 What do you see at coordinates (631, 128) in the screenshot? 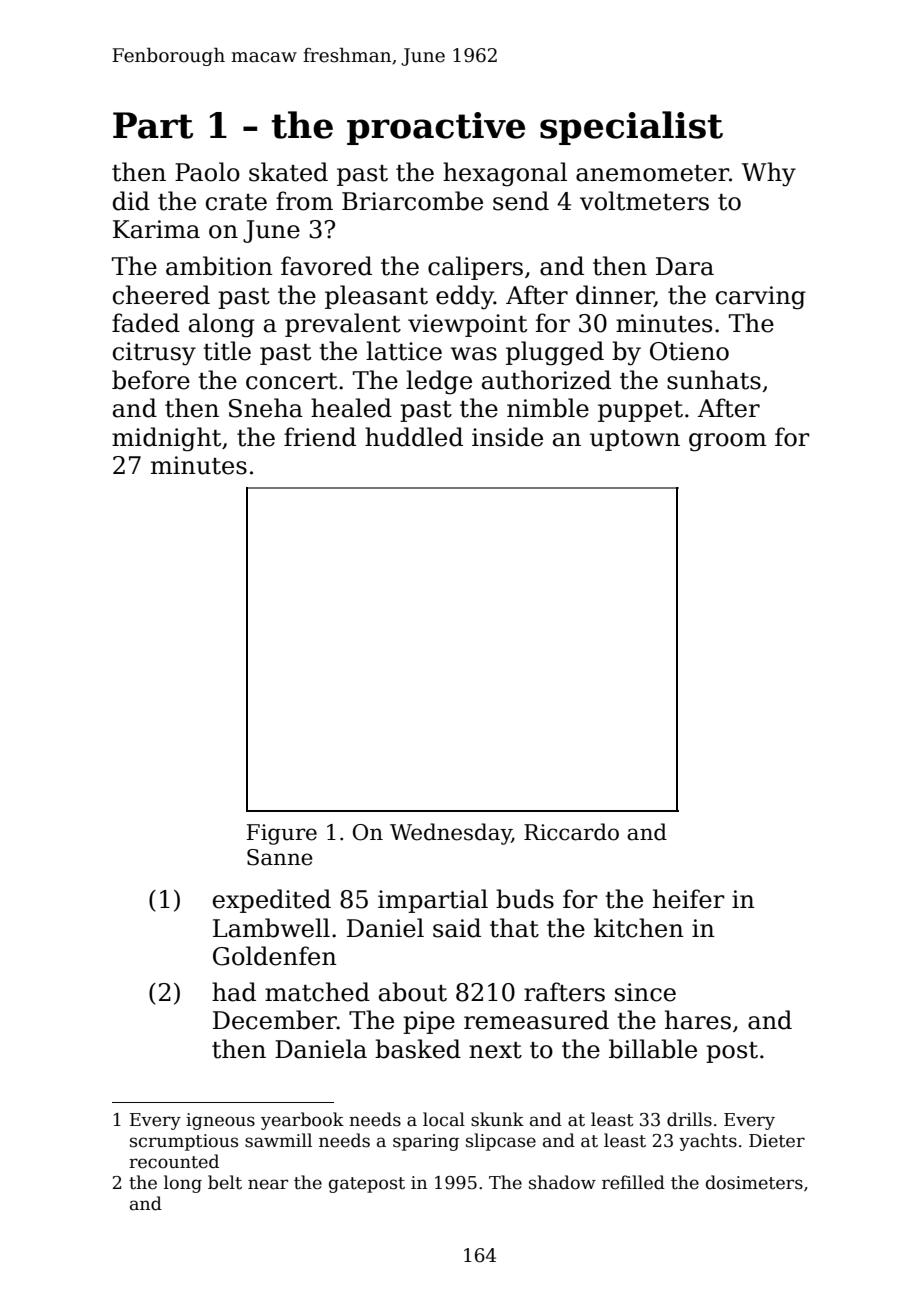
I see `specialist` at bounding box center [631, 128].
